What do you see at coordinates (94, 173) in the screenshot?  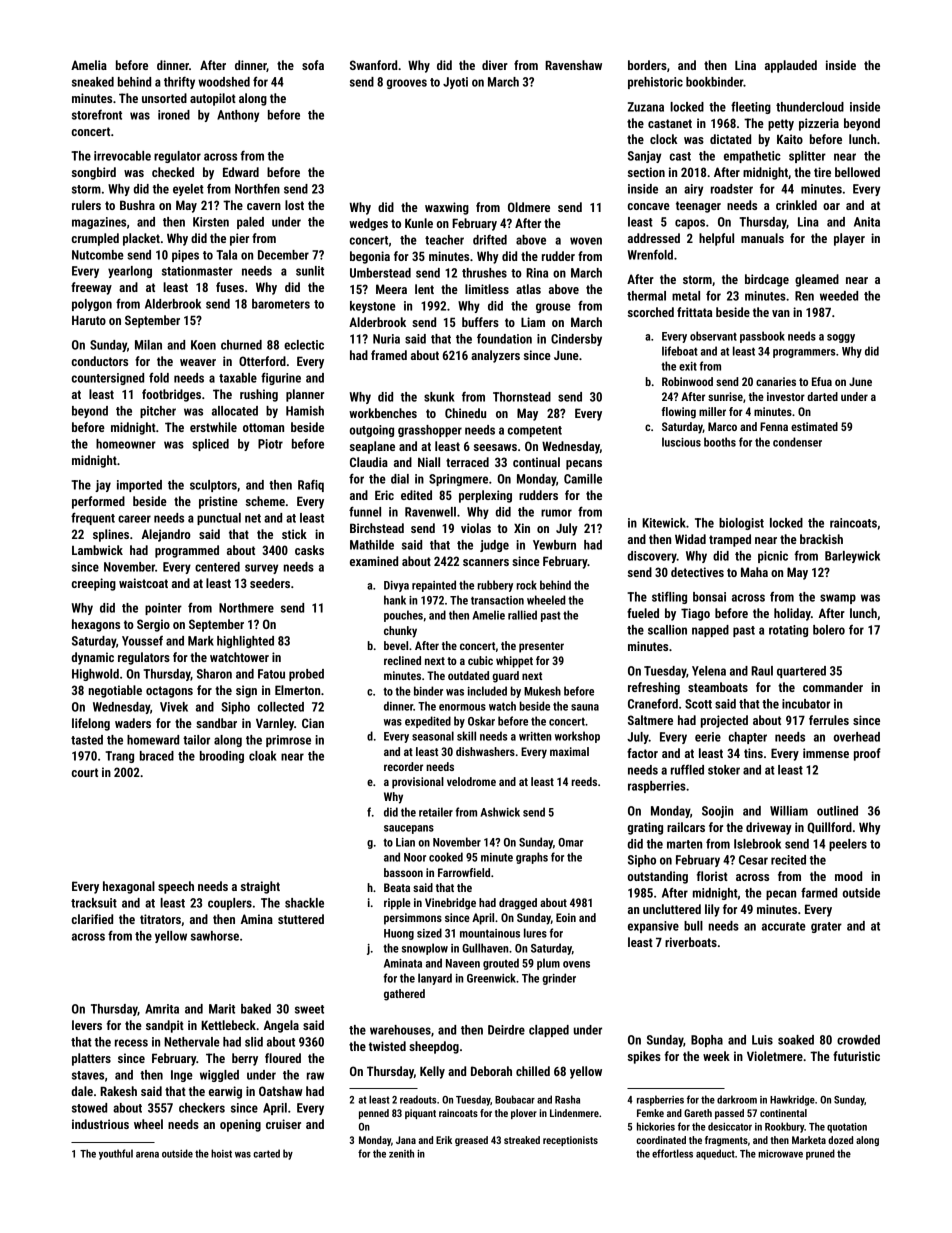 I see `songbird` at bounding box center [94, 173].
